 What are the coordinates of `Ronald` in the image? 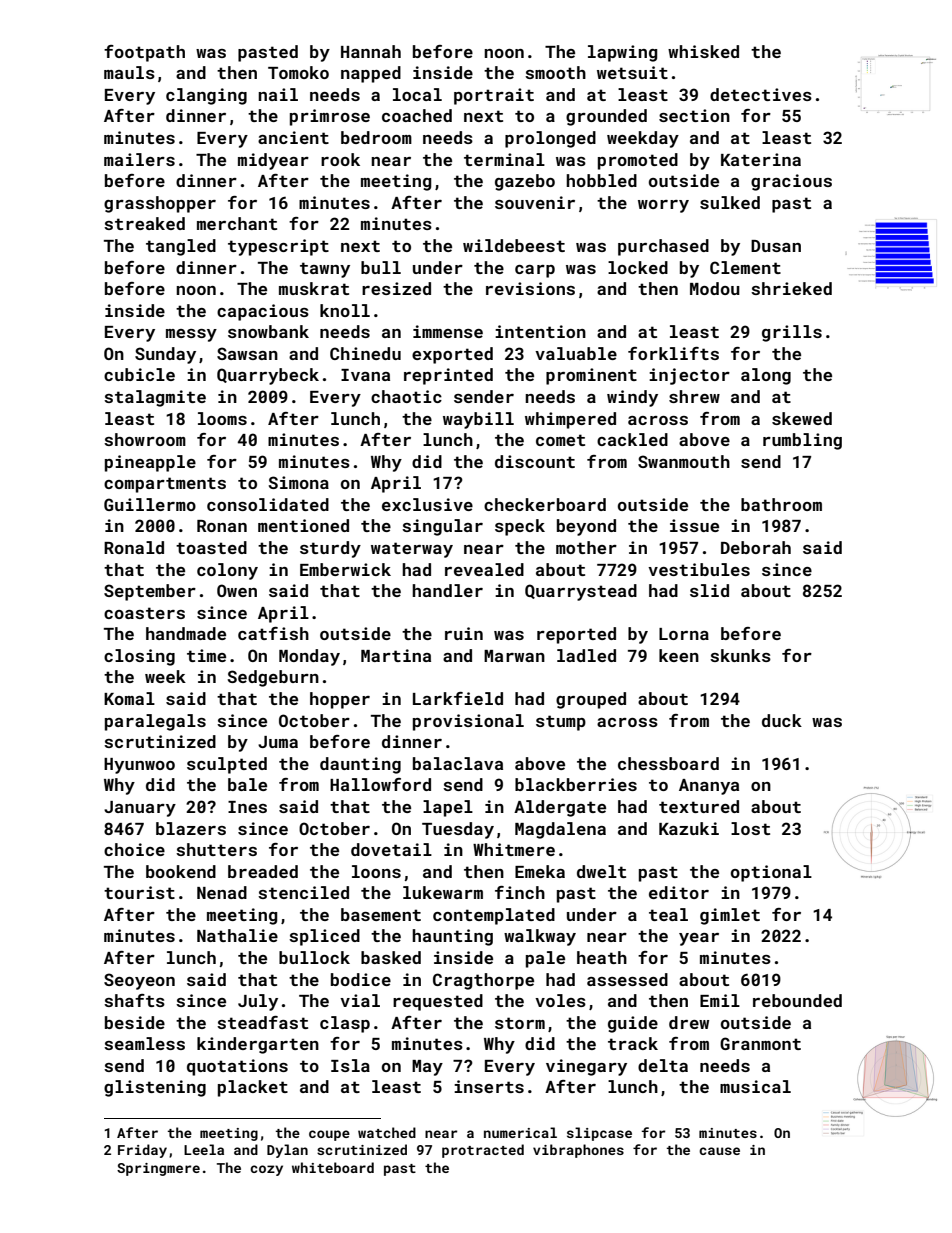 It's located at (134, 547).
